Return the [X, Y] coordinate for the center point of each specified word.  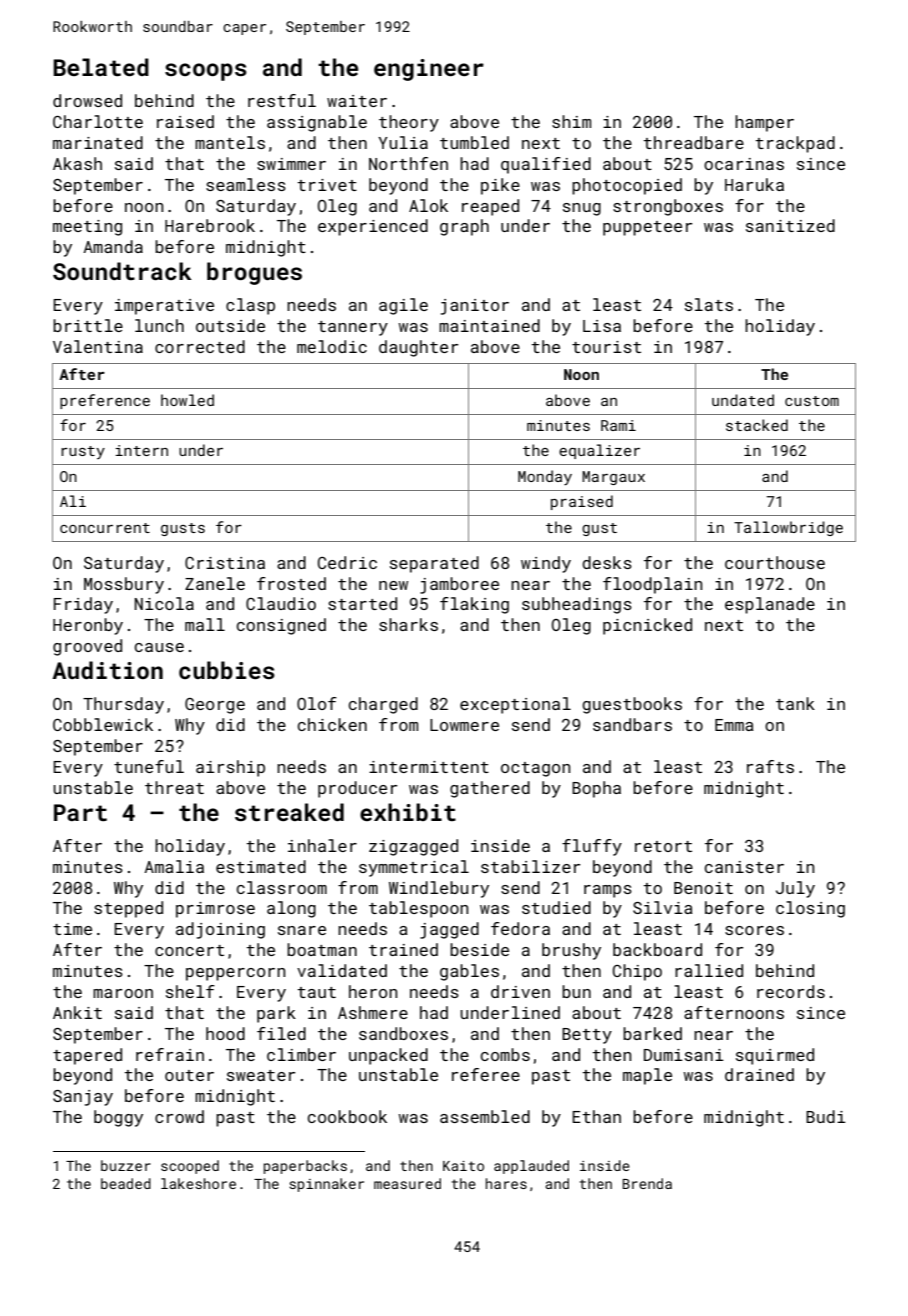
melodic [332, 346]
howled [187, 400]
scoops [206, 72]
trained [403, 949]
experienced [373, 227]
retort [663, 846]
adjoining [220, 930]
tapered [87, 1056]
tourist [606, 347]
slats [709, 304]
